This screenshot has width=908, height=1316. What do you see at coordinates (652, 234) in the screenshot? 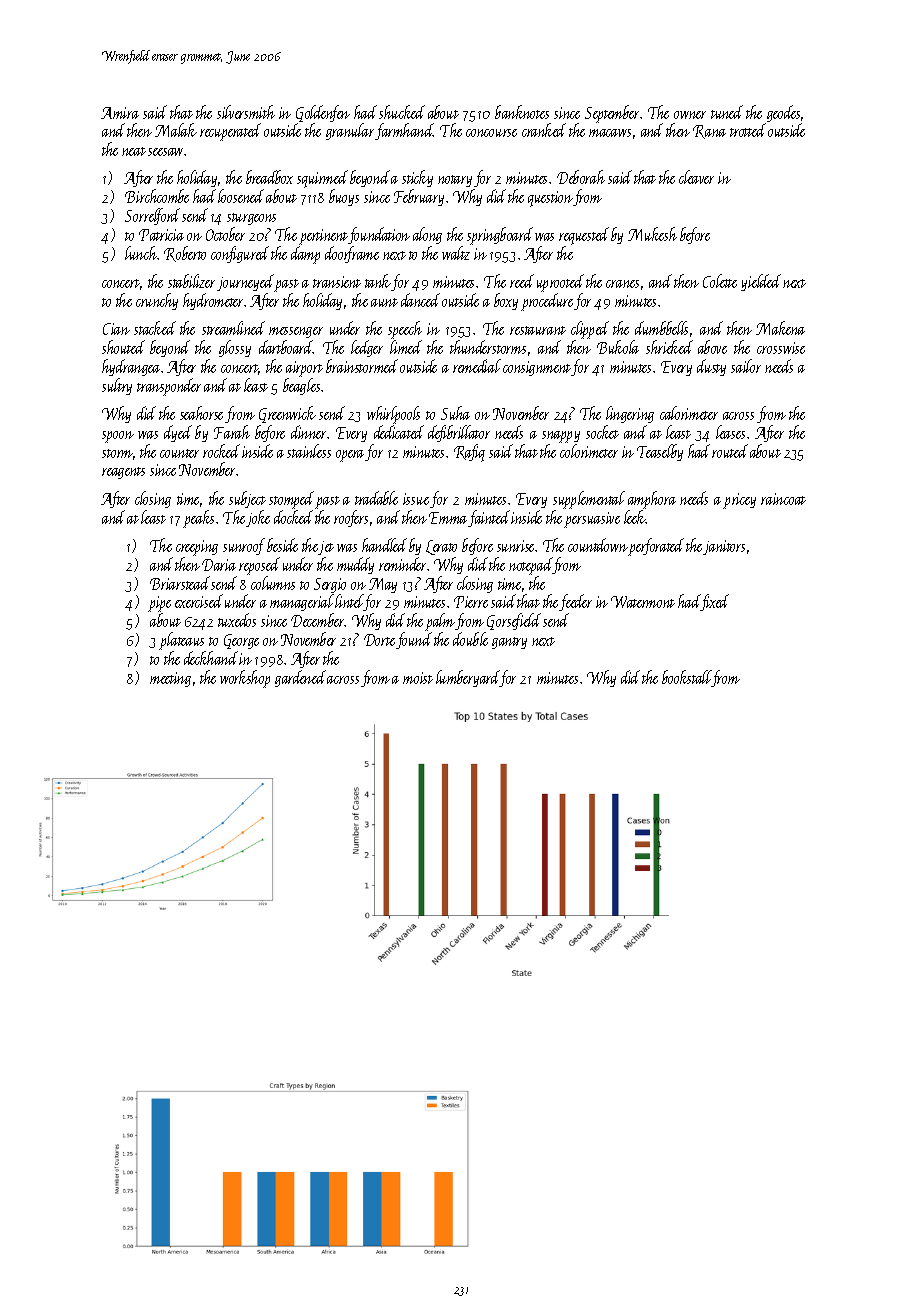
I see `Mukesh` at bounding box center [652, 234].
